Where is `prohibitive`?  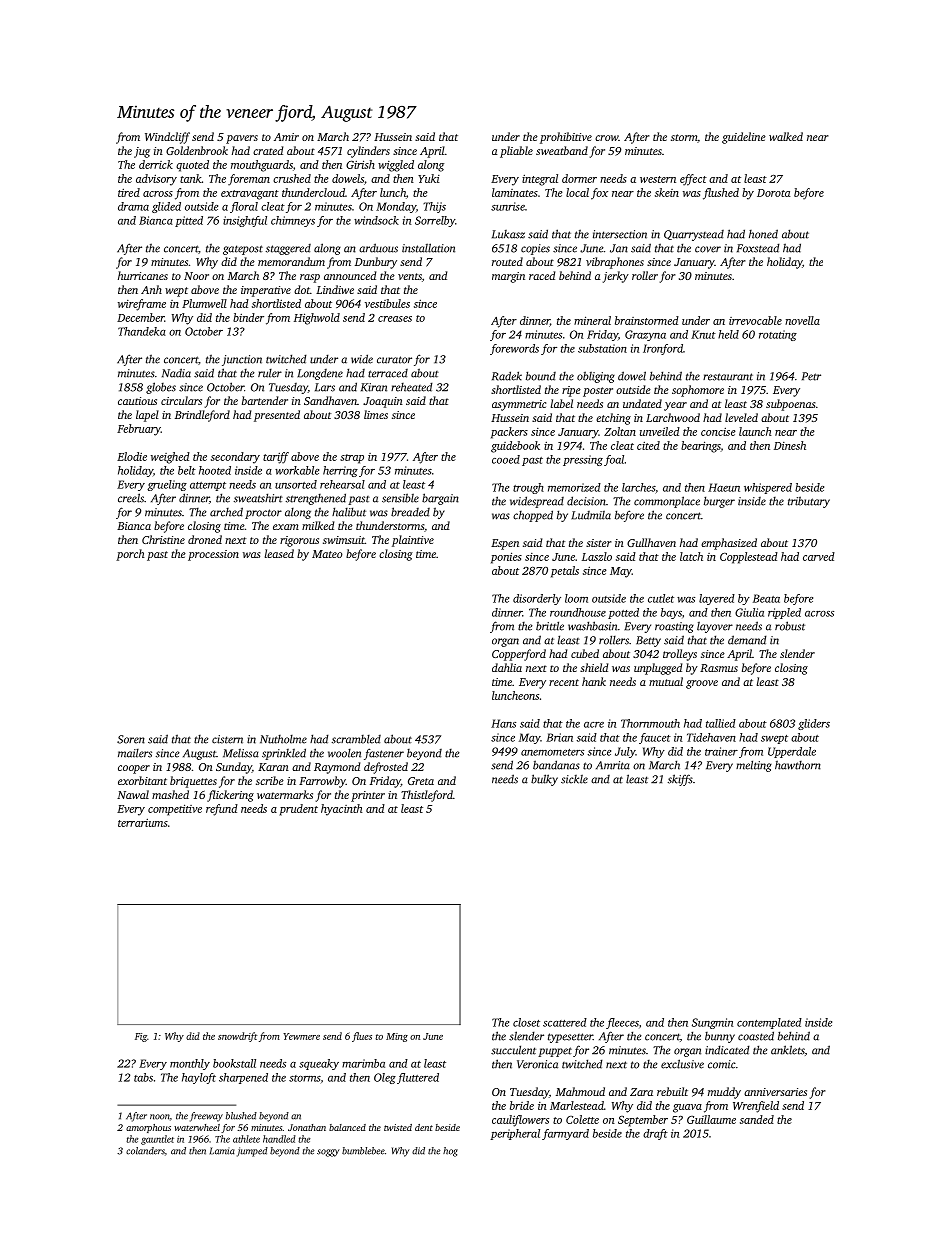
prohibitive is located at coordinates (566, 138).
